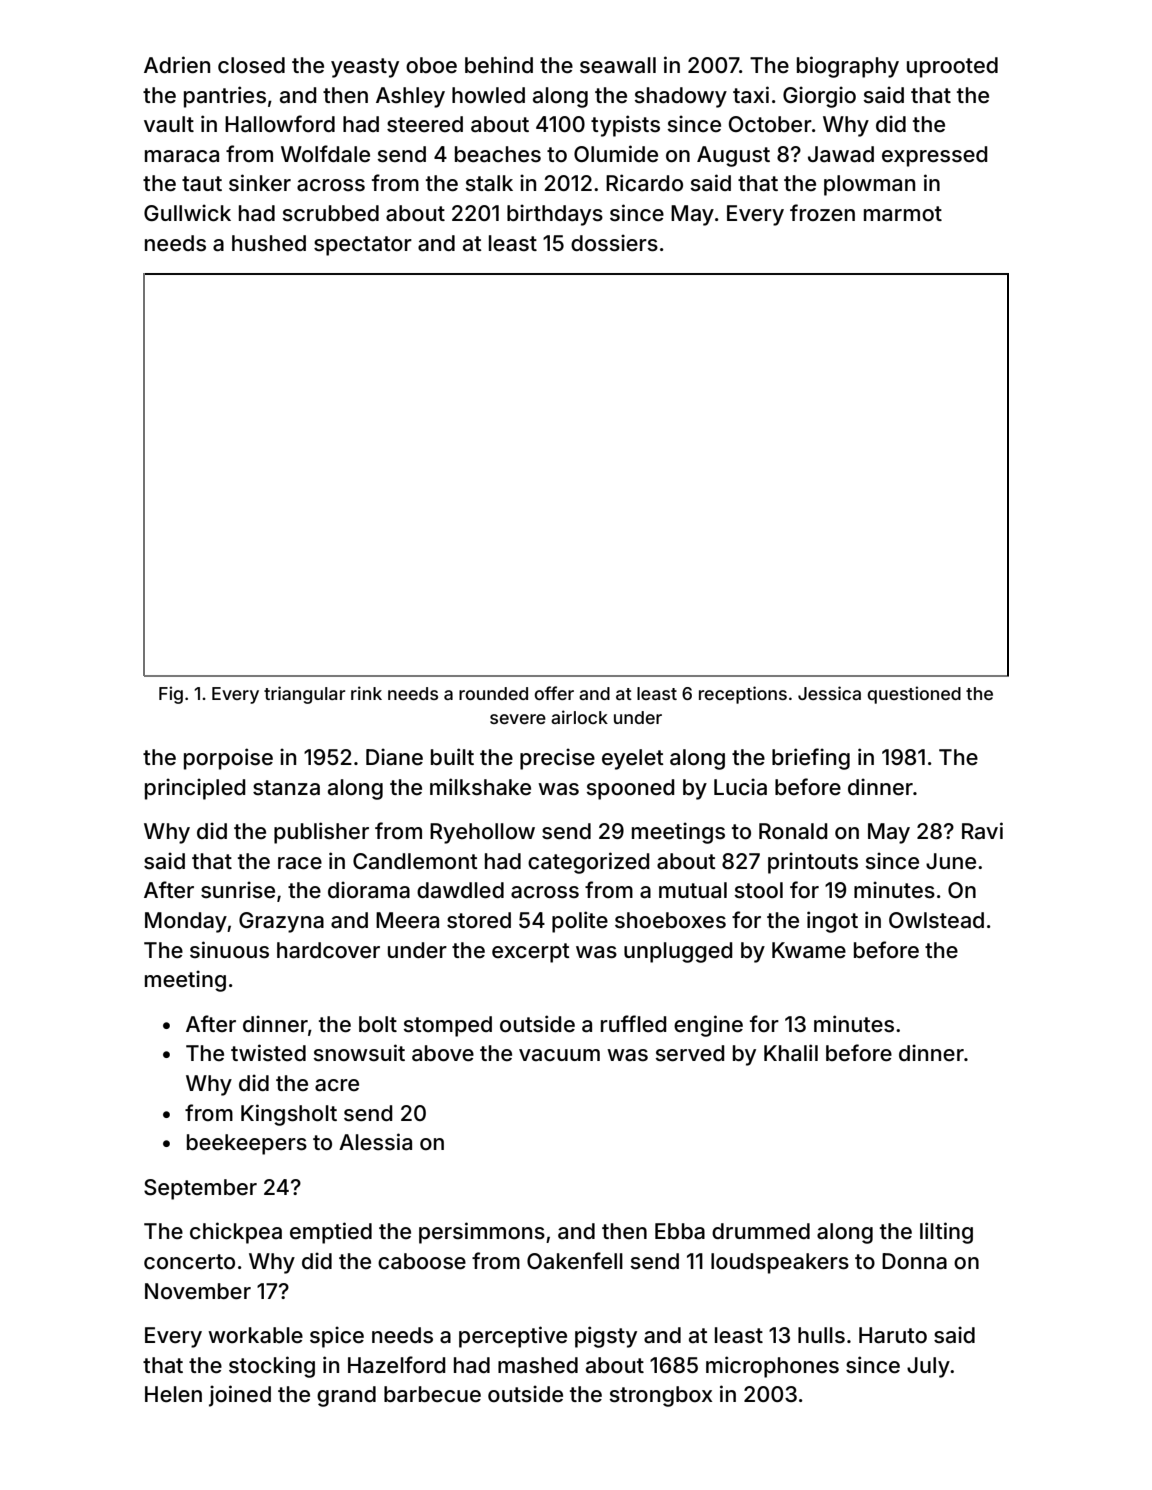  What do you see at coordinates (934, 156) in the document?
I see `expressed` at bounding box center [934, 156].
